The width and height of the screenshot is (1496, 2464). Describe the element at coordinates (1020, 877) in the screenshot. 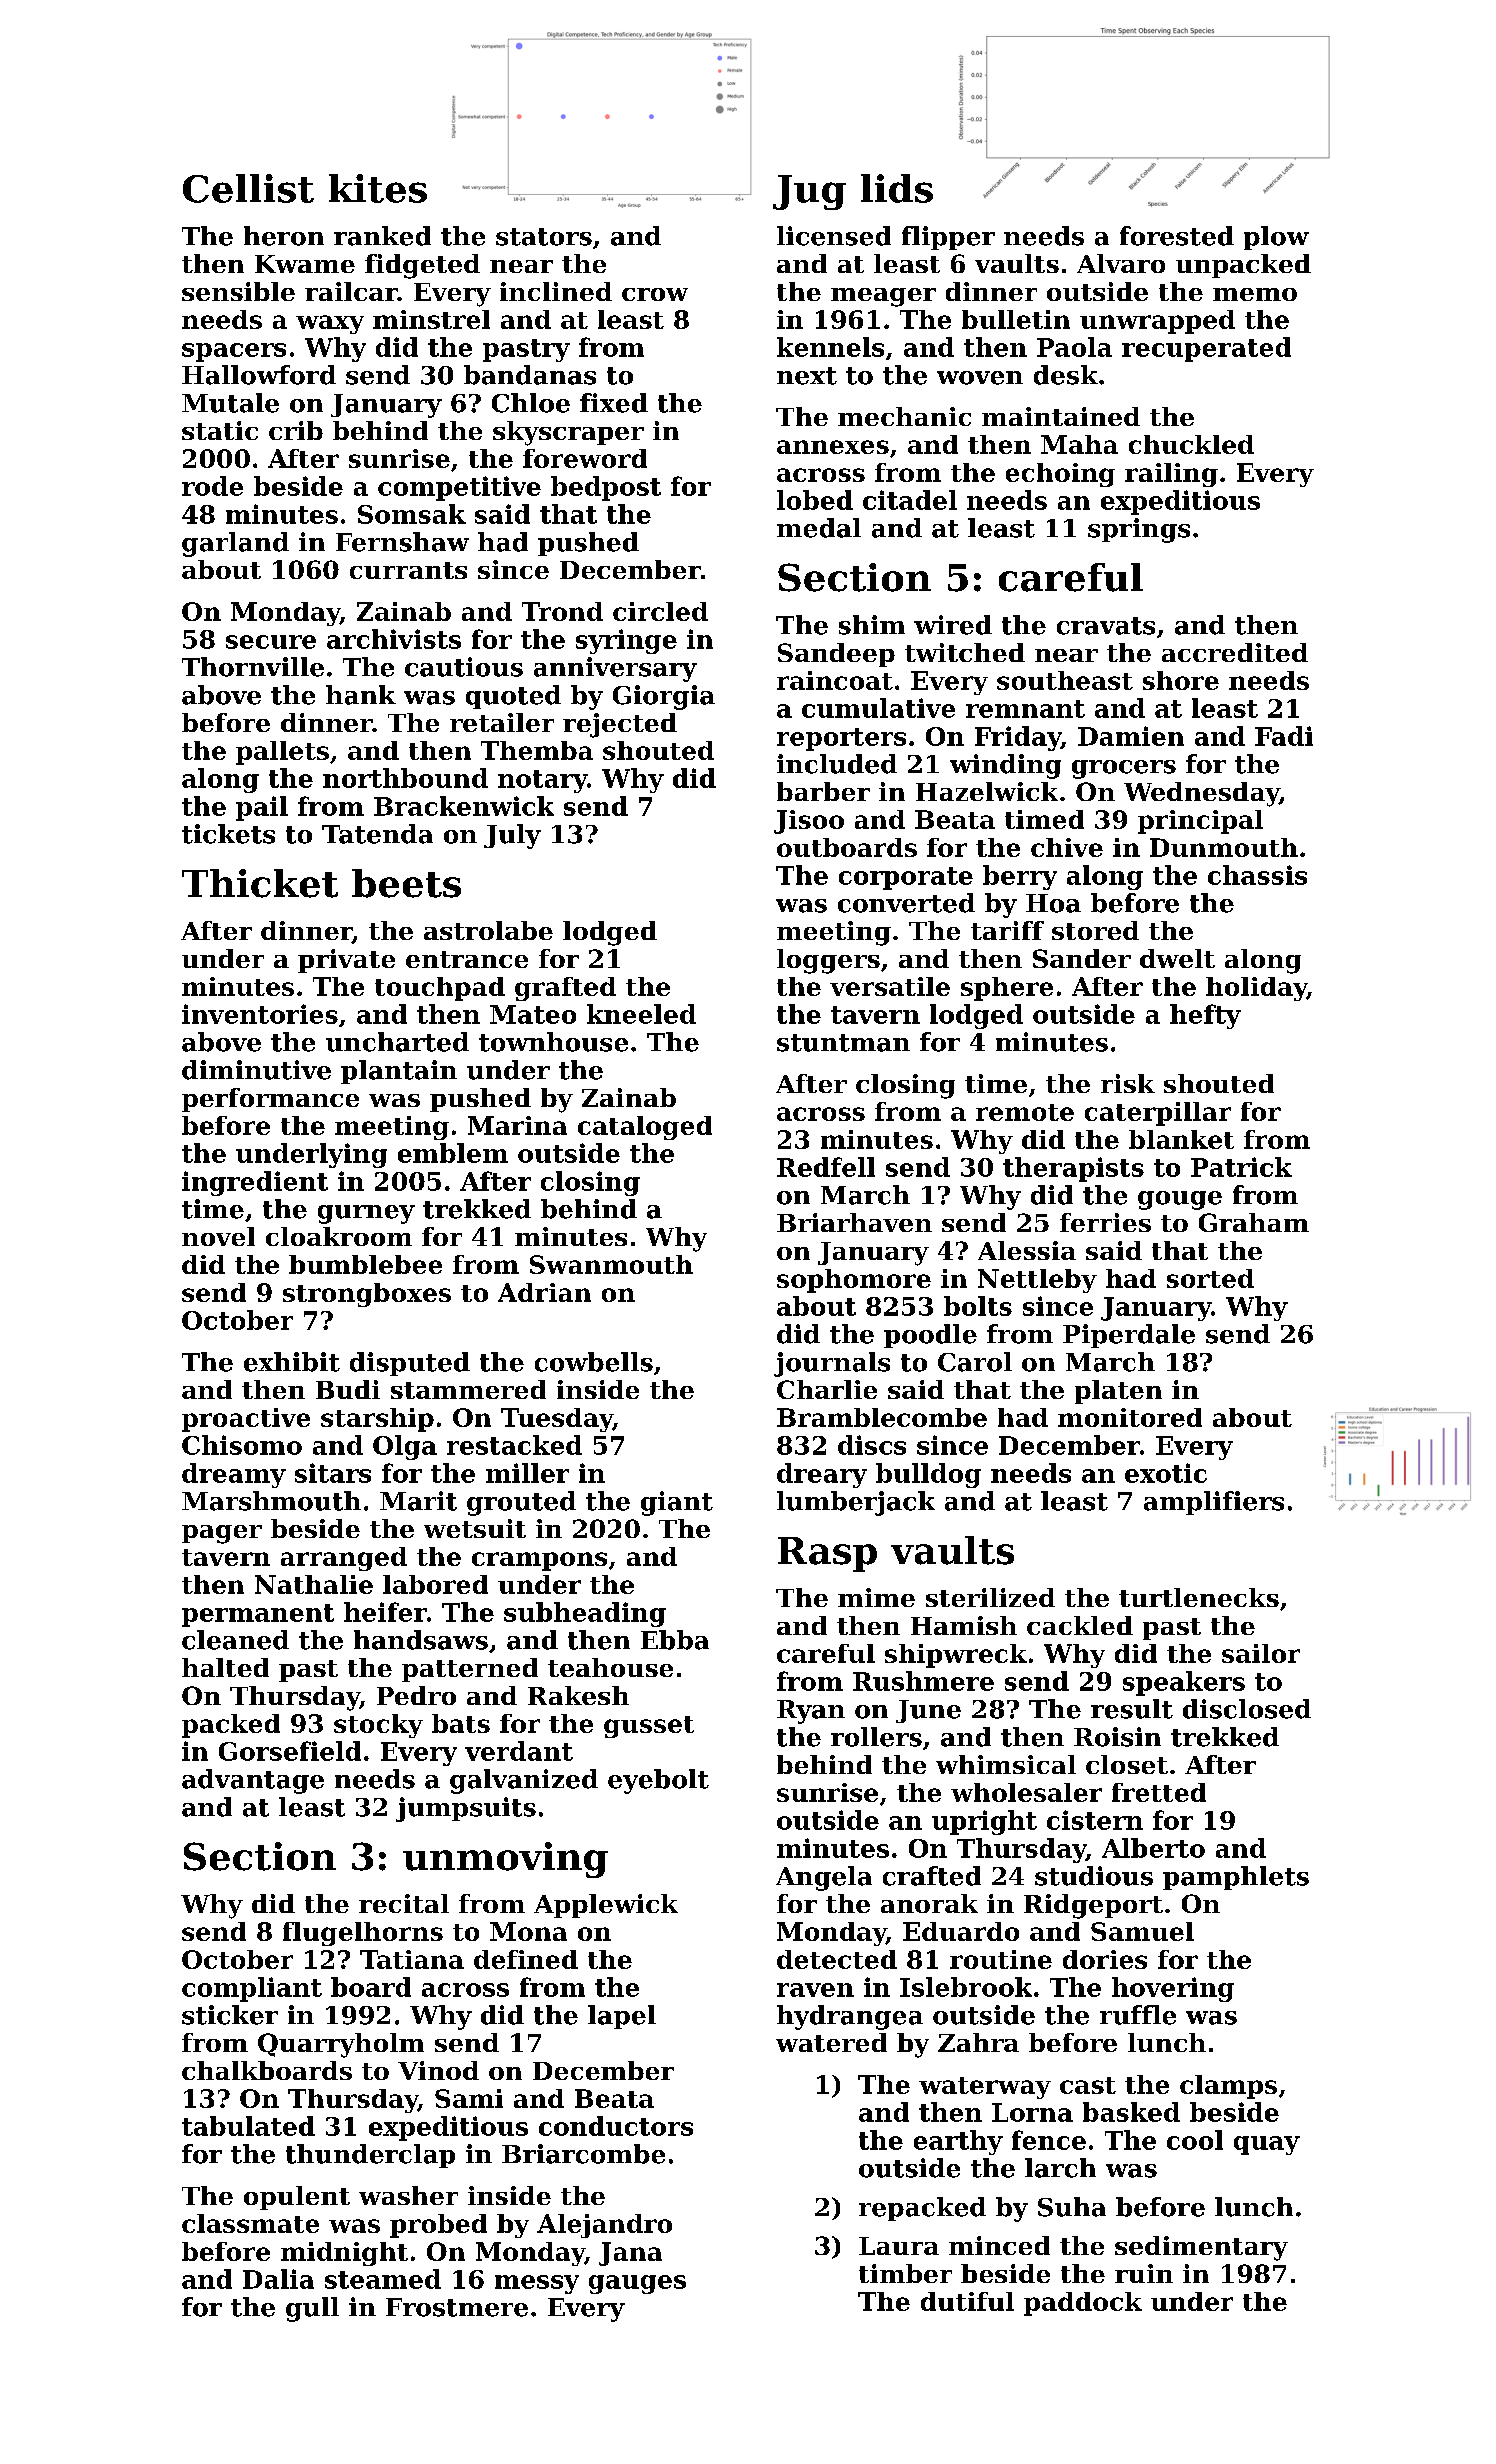

I see `berry` at that location.
